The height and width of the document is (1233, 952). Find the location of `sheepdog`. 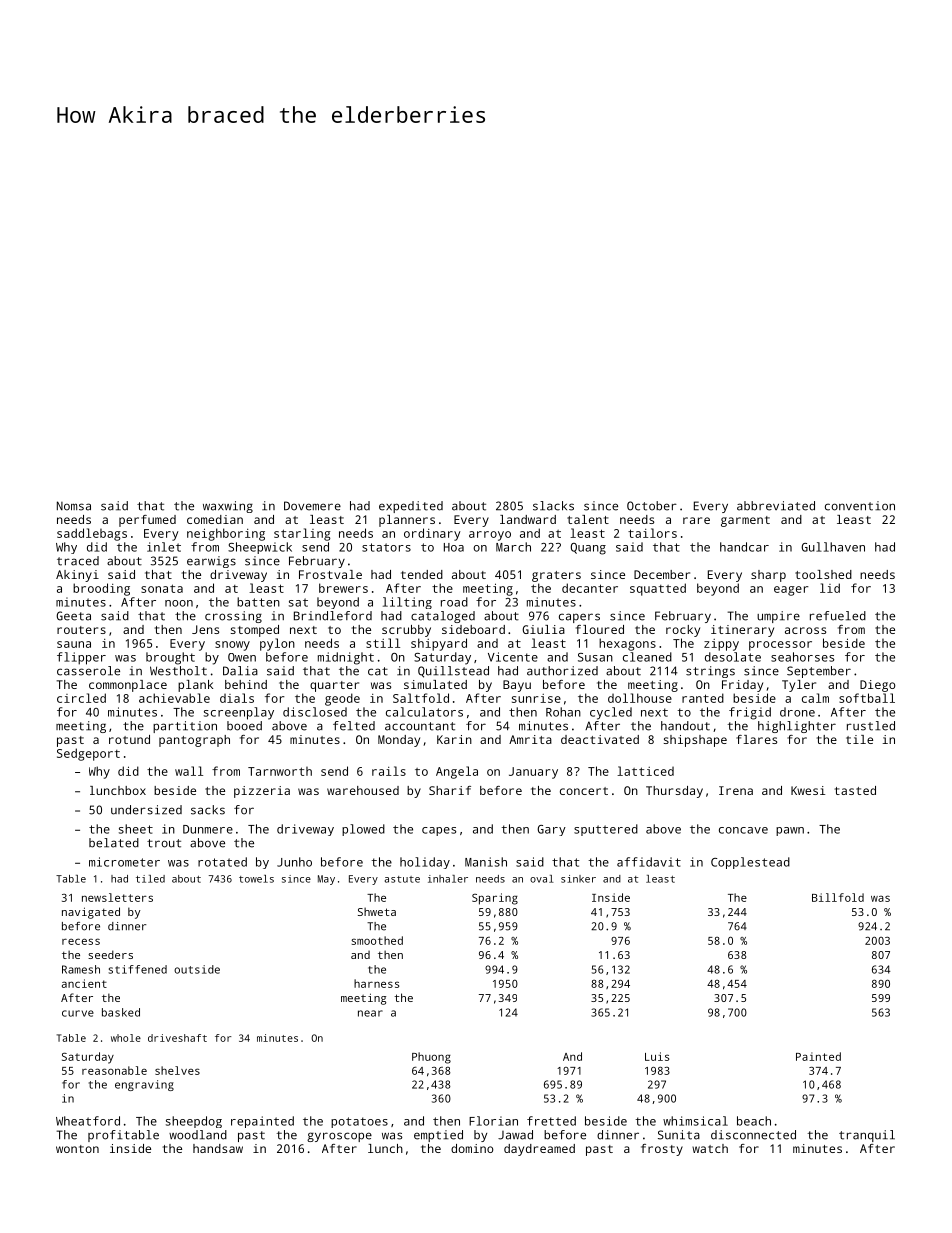

sheepdog is located at coordinates (194, 1122).
